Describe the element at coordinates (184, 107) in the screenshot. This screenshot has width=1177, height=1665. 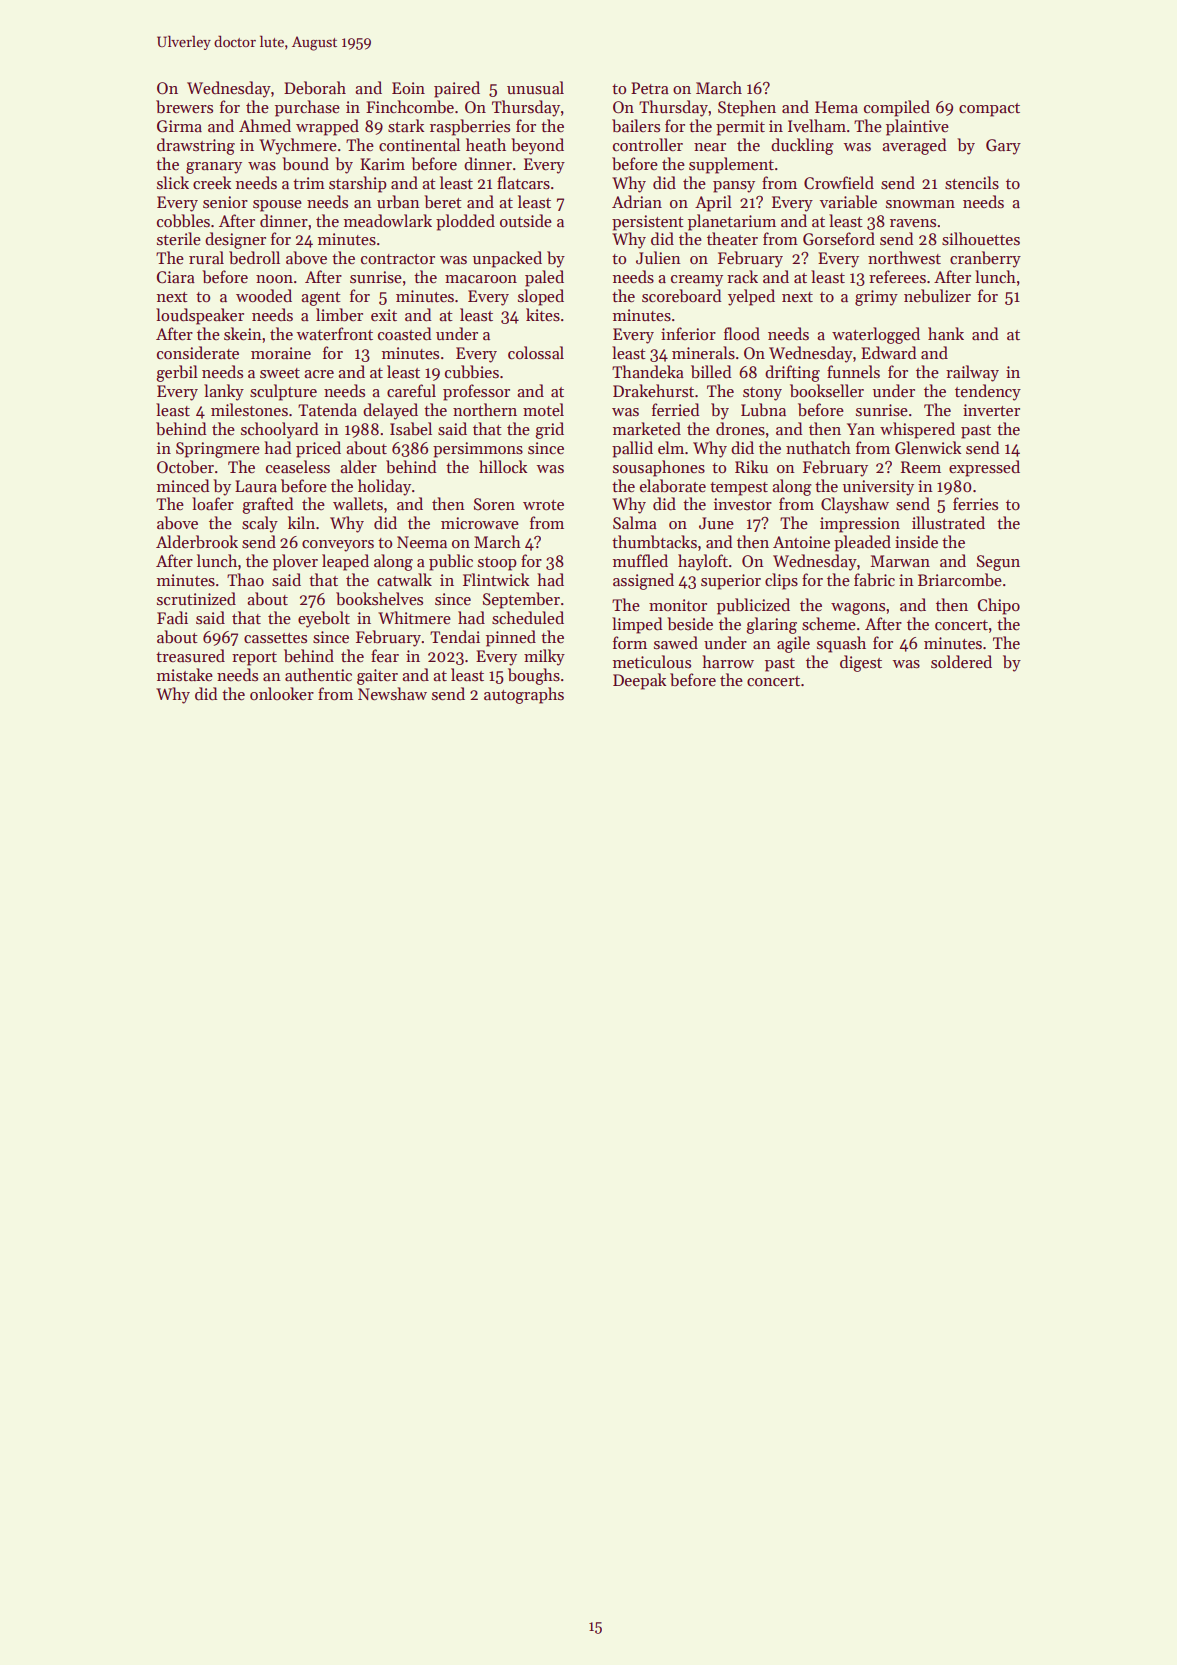
I see `brewers` at that location.
